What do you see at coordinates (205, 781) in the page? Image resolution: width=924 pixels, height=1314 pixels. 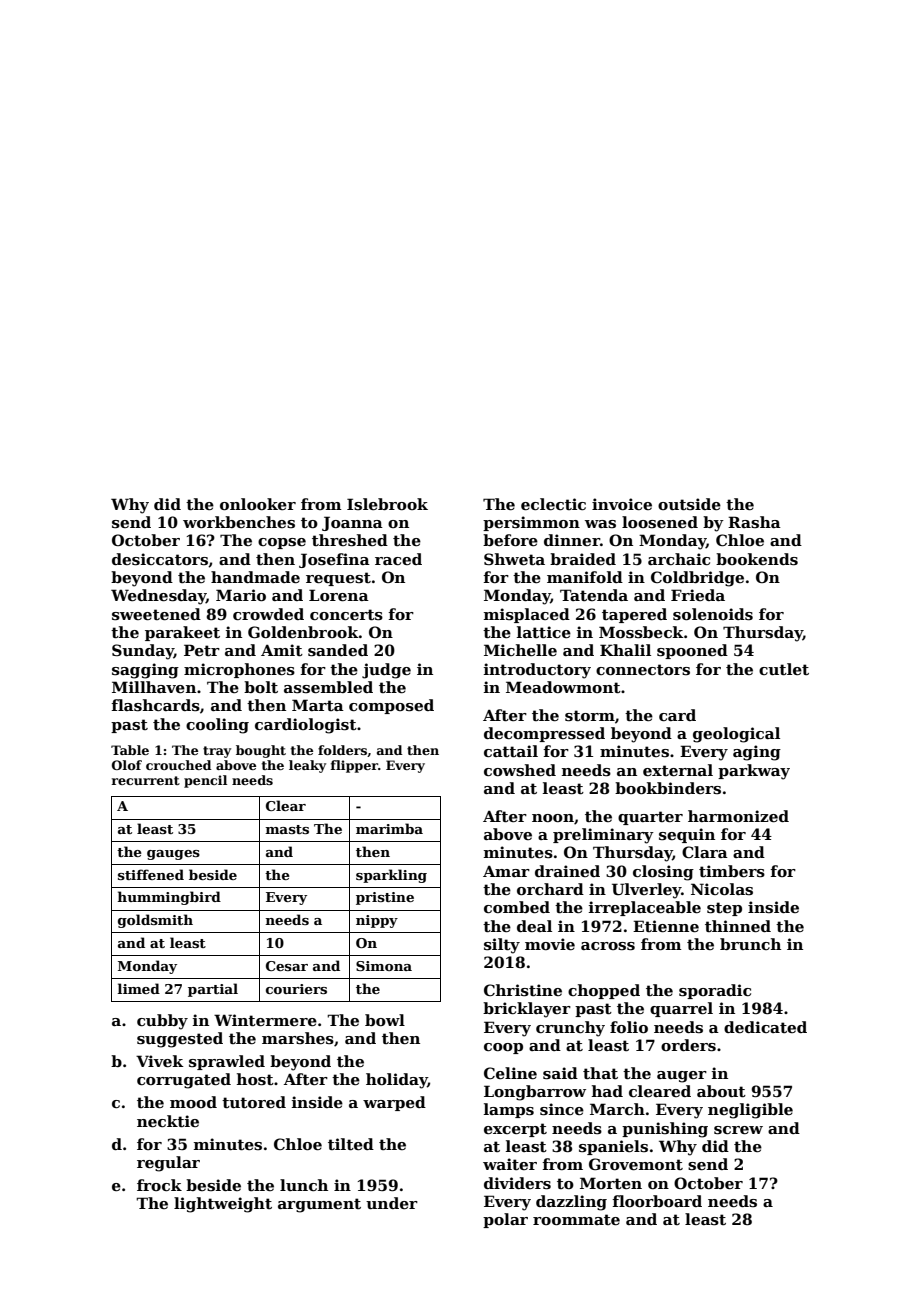 I see `pencil` at bounding box center [205, 781].
